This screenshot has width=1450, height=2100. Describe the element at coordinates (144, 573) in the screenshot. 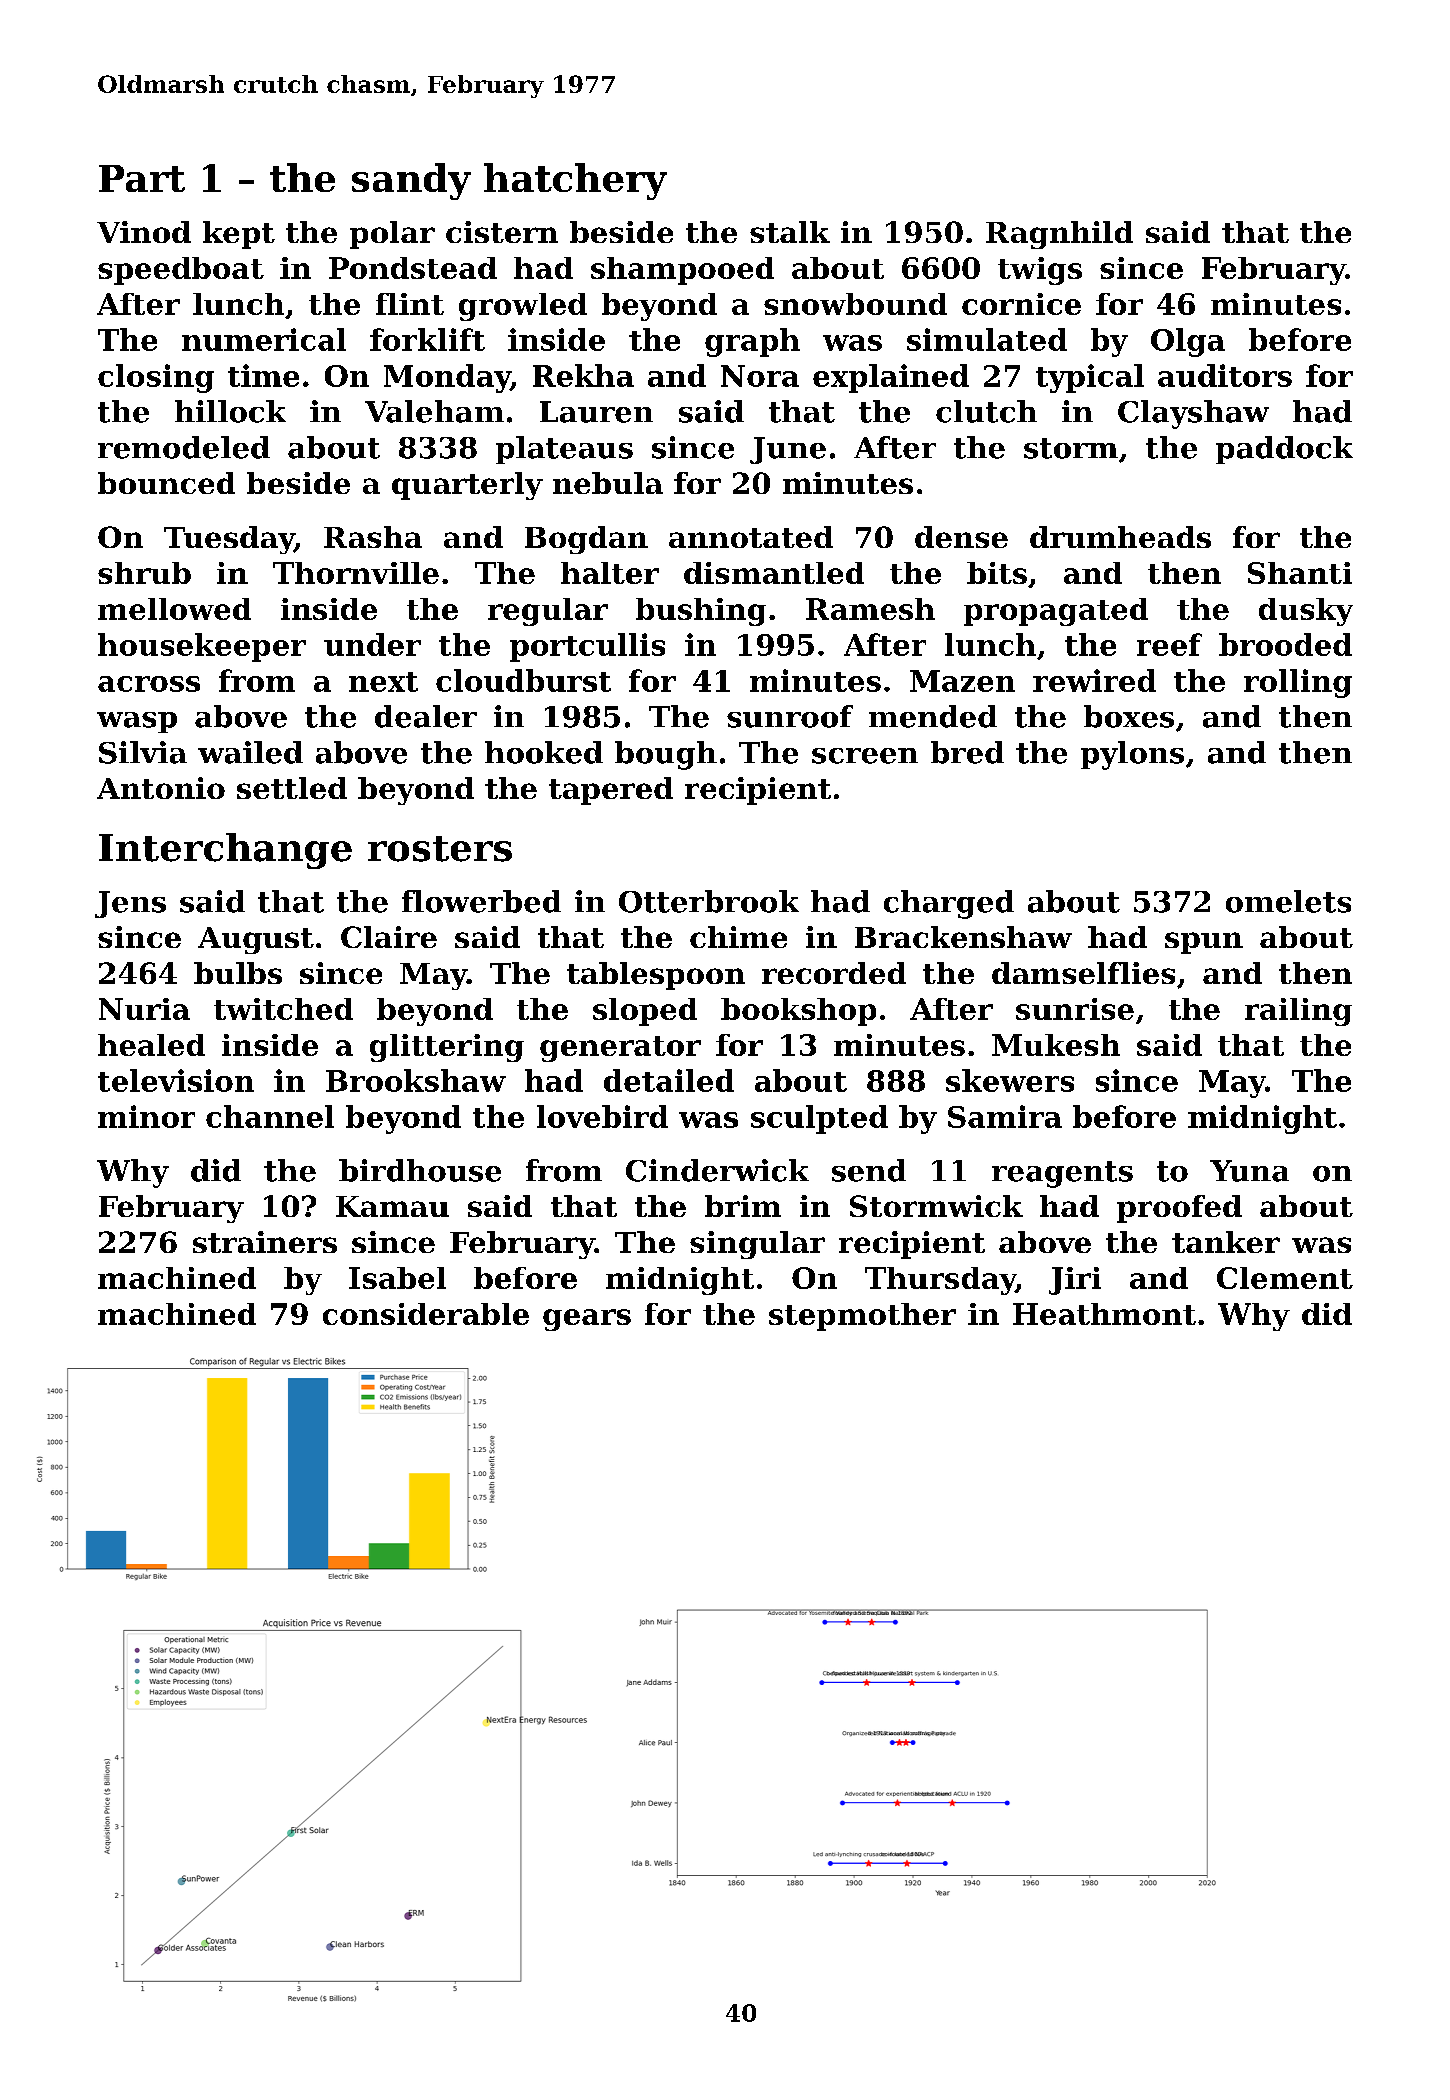

I see `shrub` at that location.
